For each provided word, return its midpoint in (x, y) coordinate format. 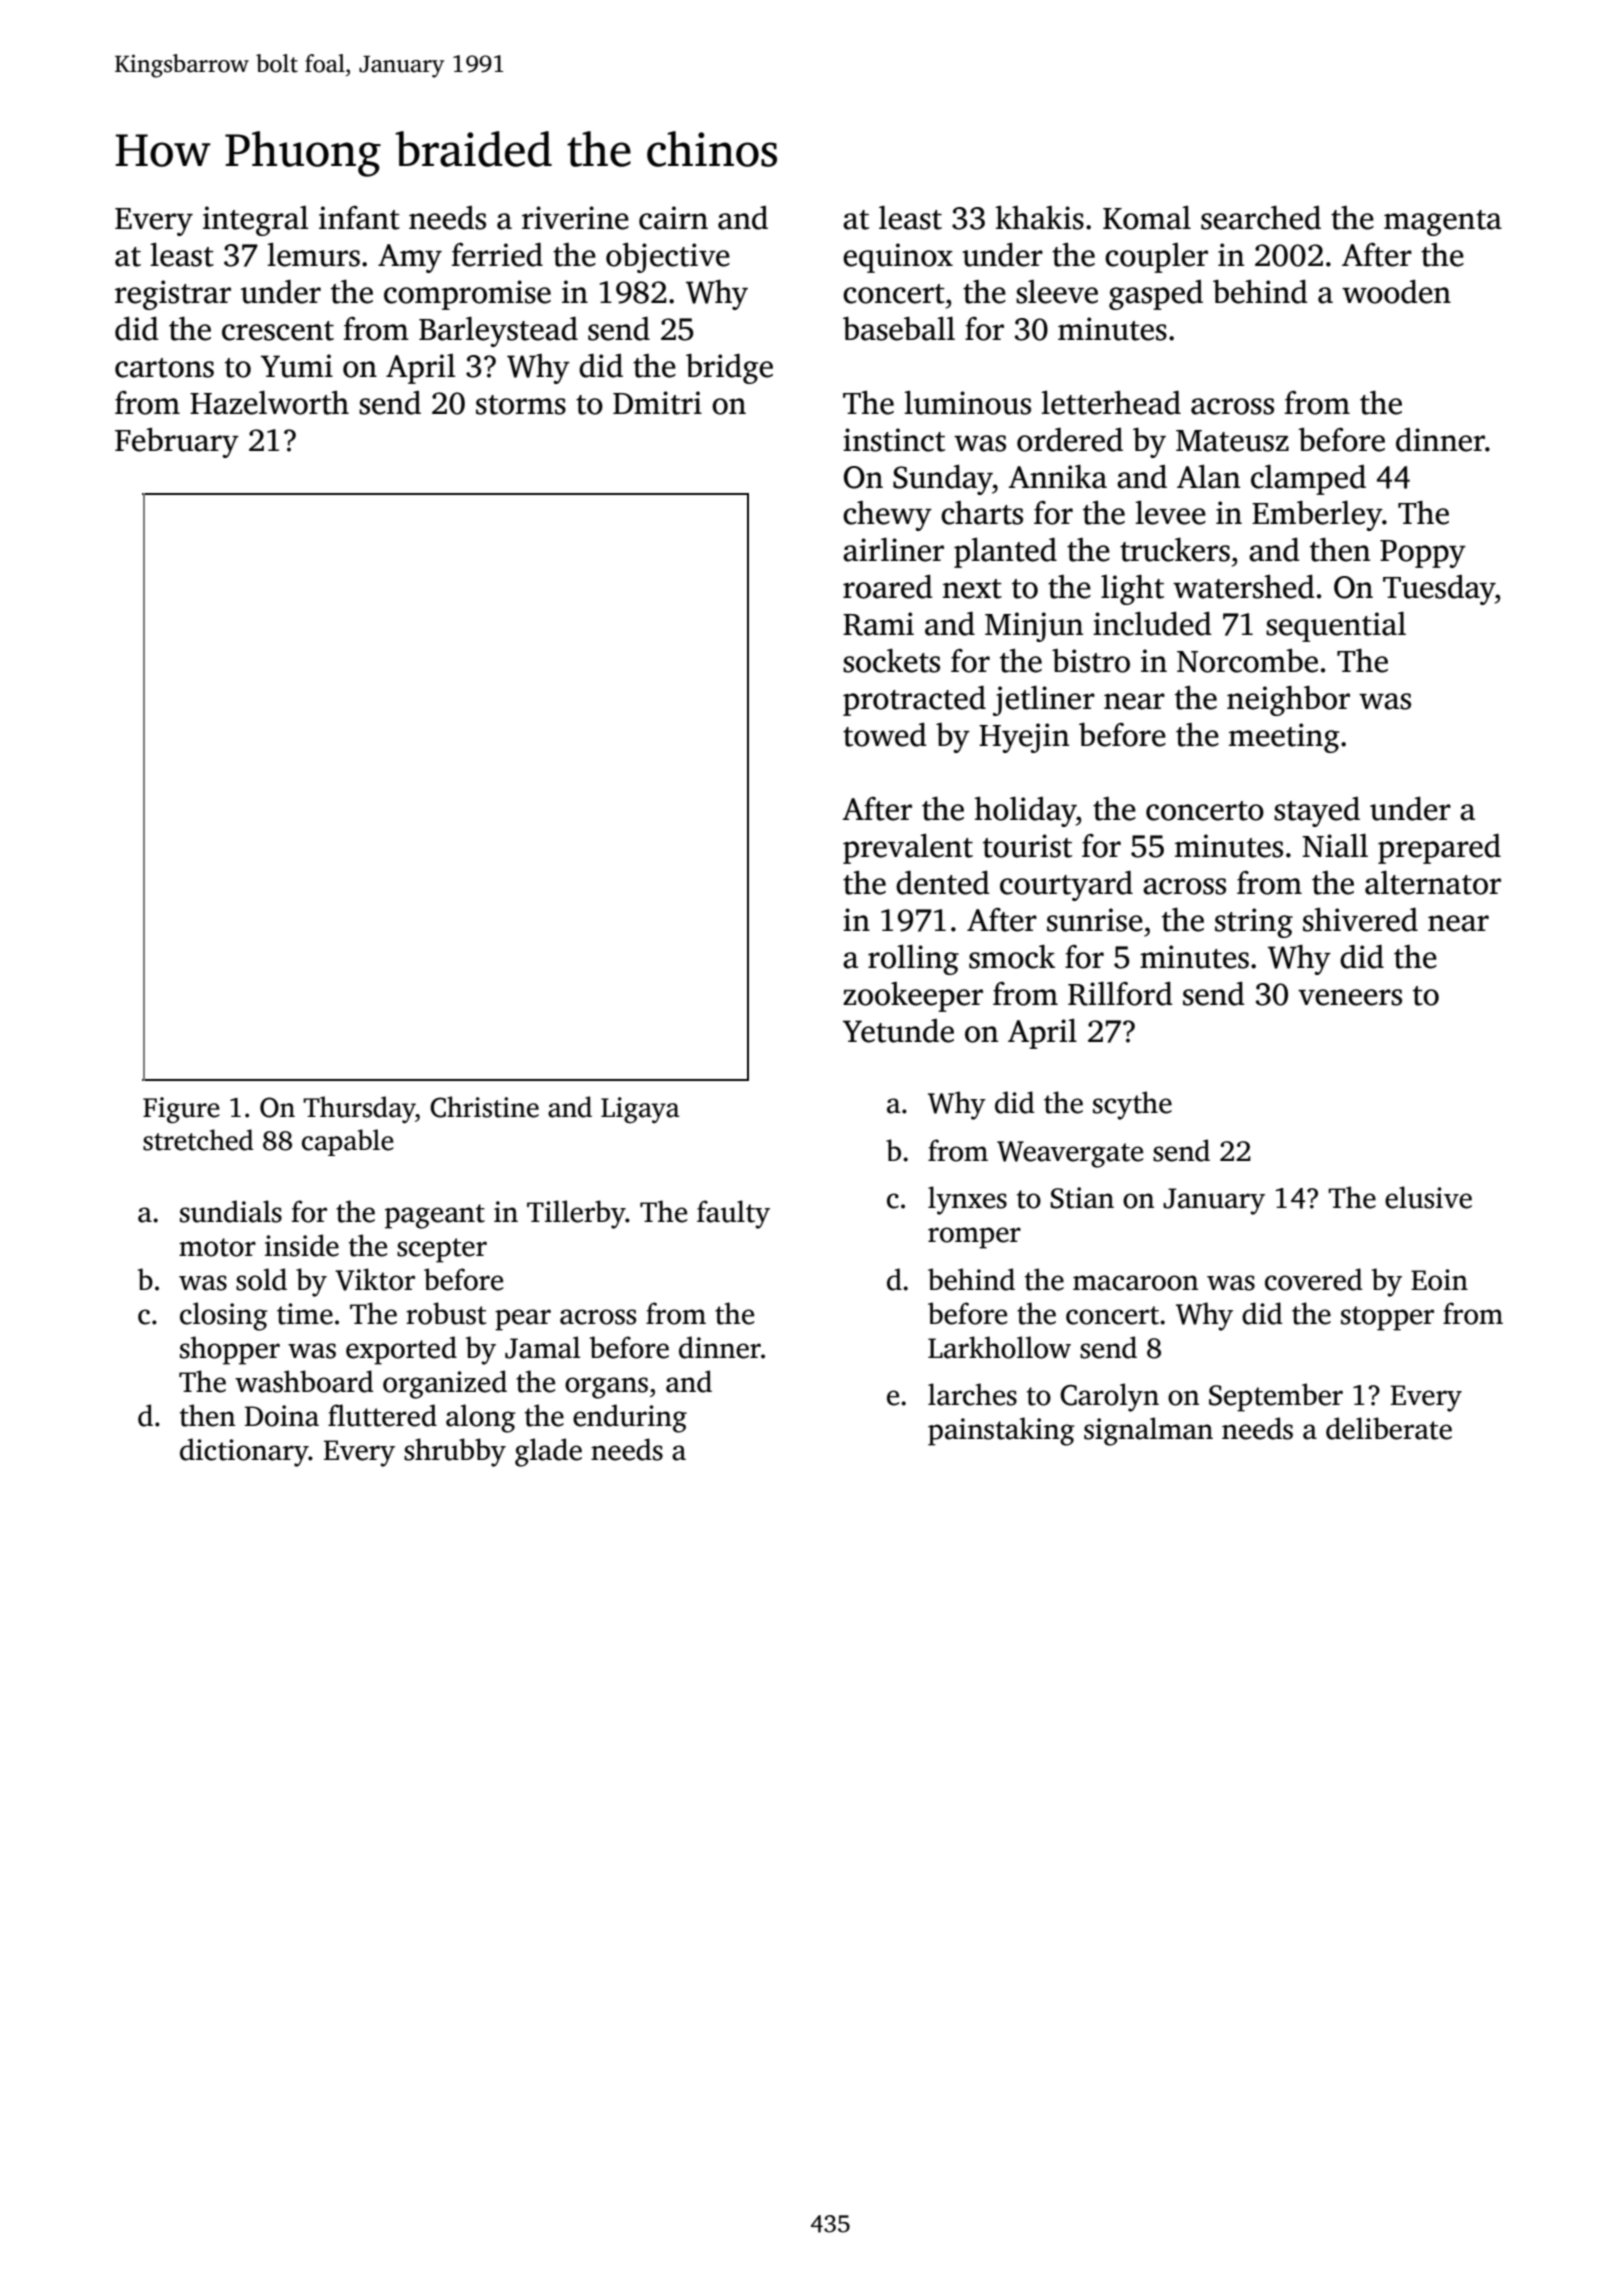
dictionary (244, 1452)
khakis (1039, 218)
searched (1261, 218)
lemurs (313, 255)
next (972, 589)
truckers (1175, 550)
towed (885, 735)
